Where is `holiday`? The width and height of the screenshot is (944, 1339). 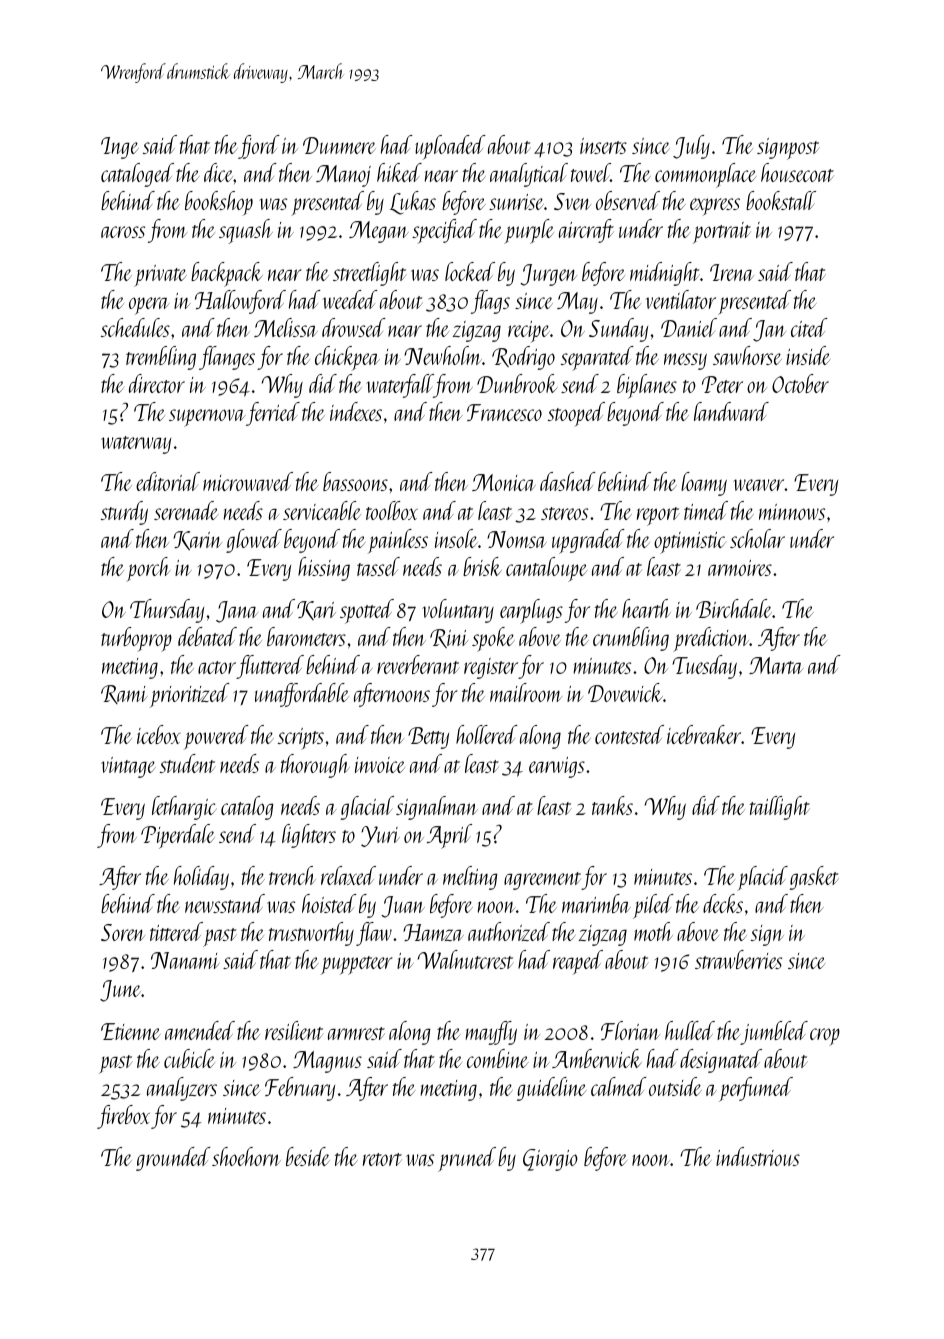
holiday is located at coordinates (201, 878).
